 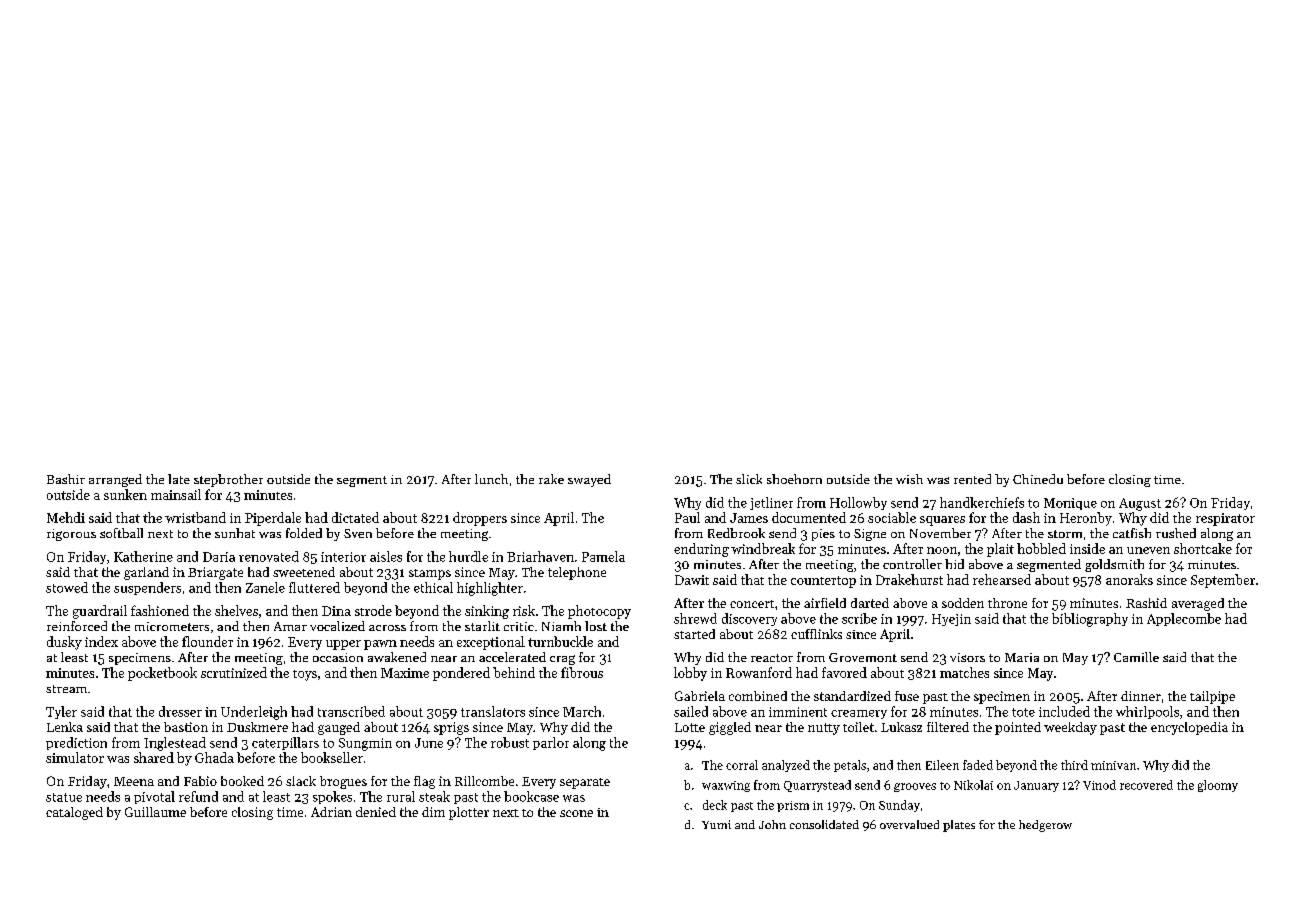 What do you see at coordinates (74, 813) in the screenshot?
I see `cataloged` at bounding box center [74, 813].
